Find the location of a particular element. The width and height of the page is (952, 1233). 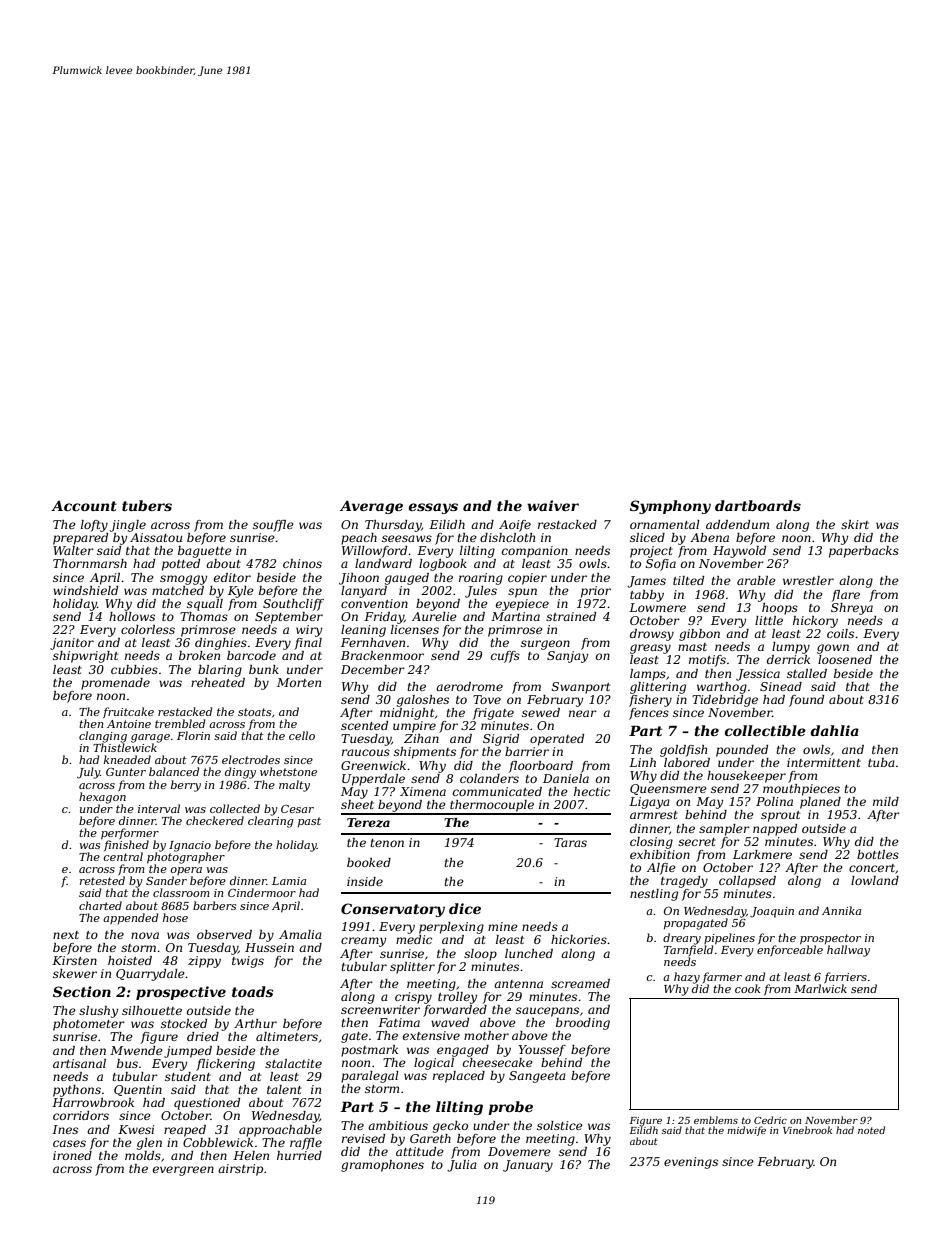

barbers is located at coordinates (214, 905).
